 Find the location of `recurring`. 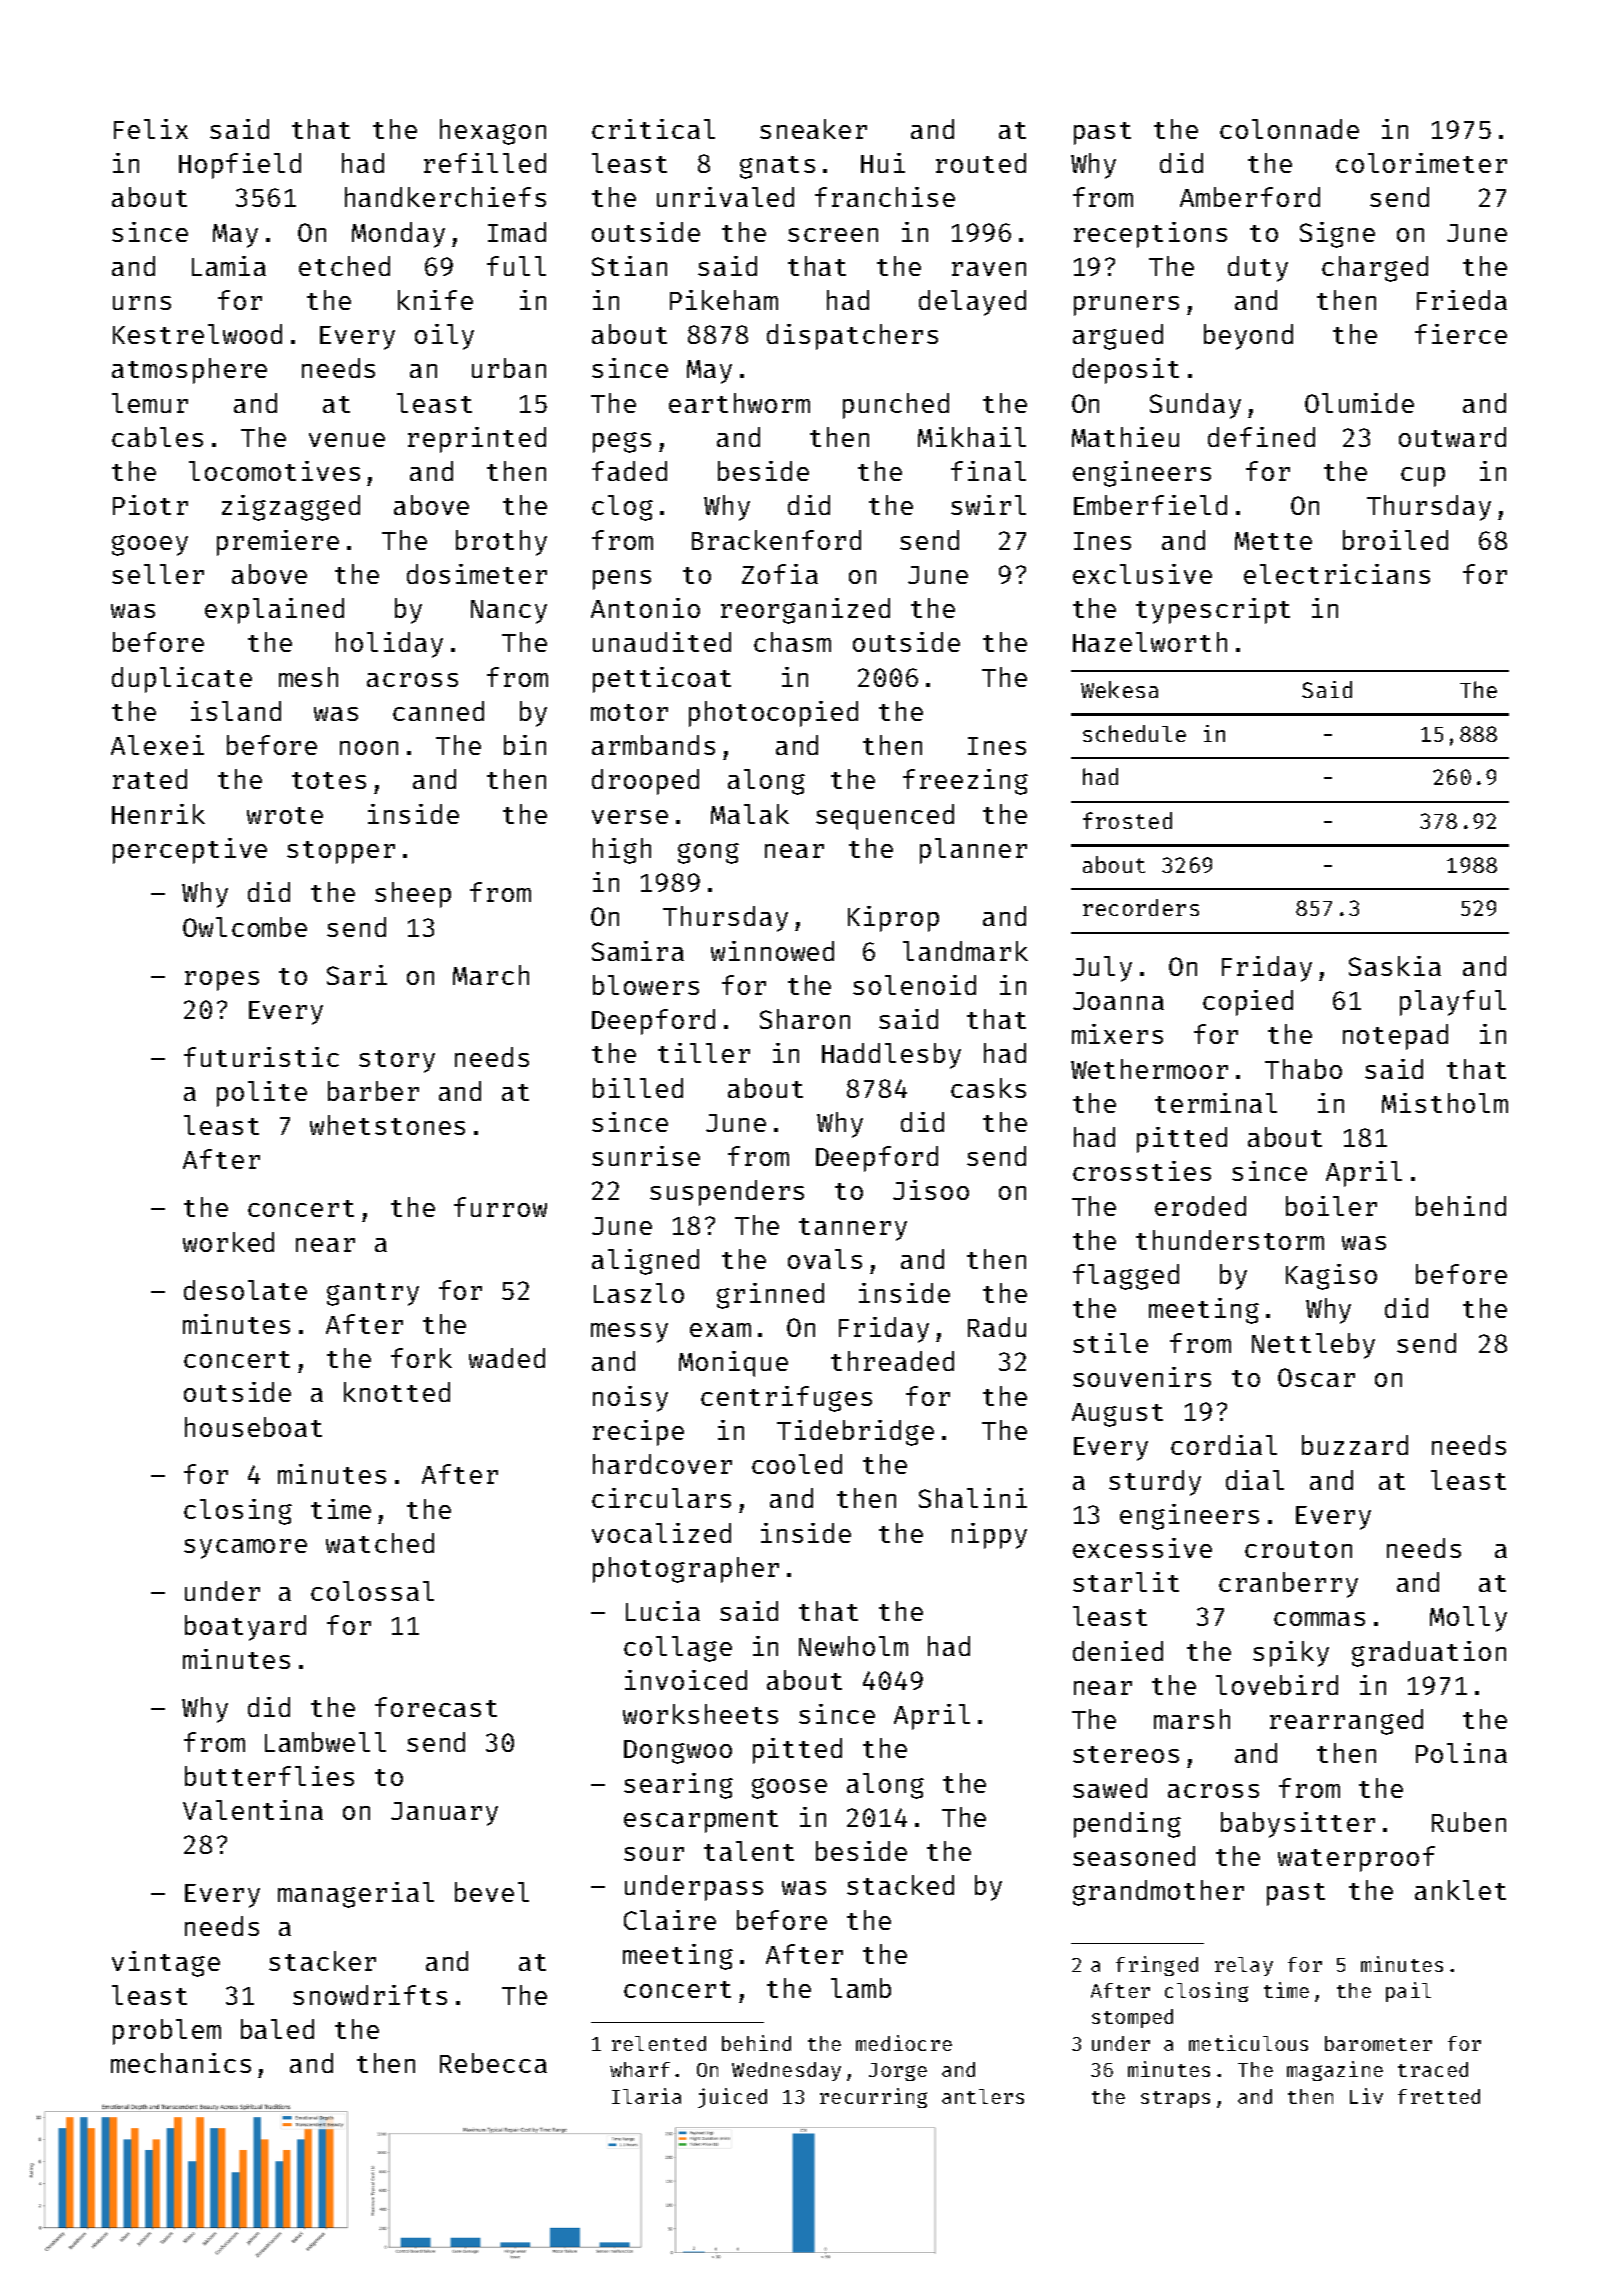

recurring is located at coordinates (873, 2098).
